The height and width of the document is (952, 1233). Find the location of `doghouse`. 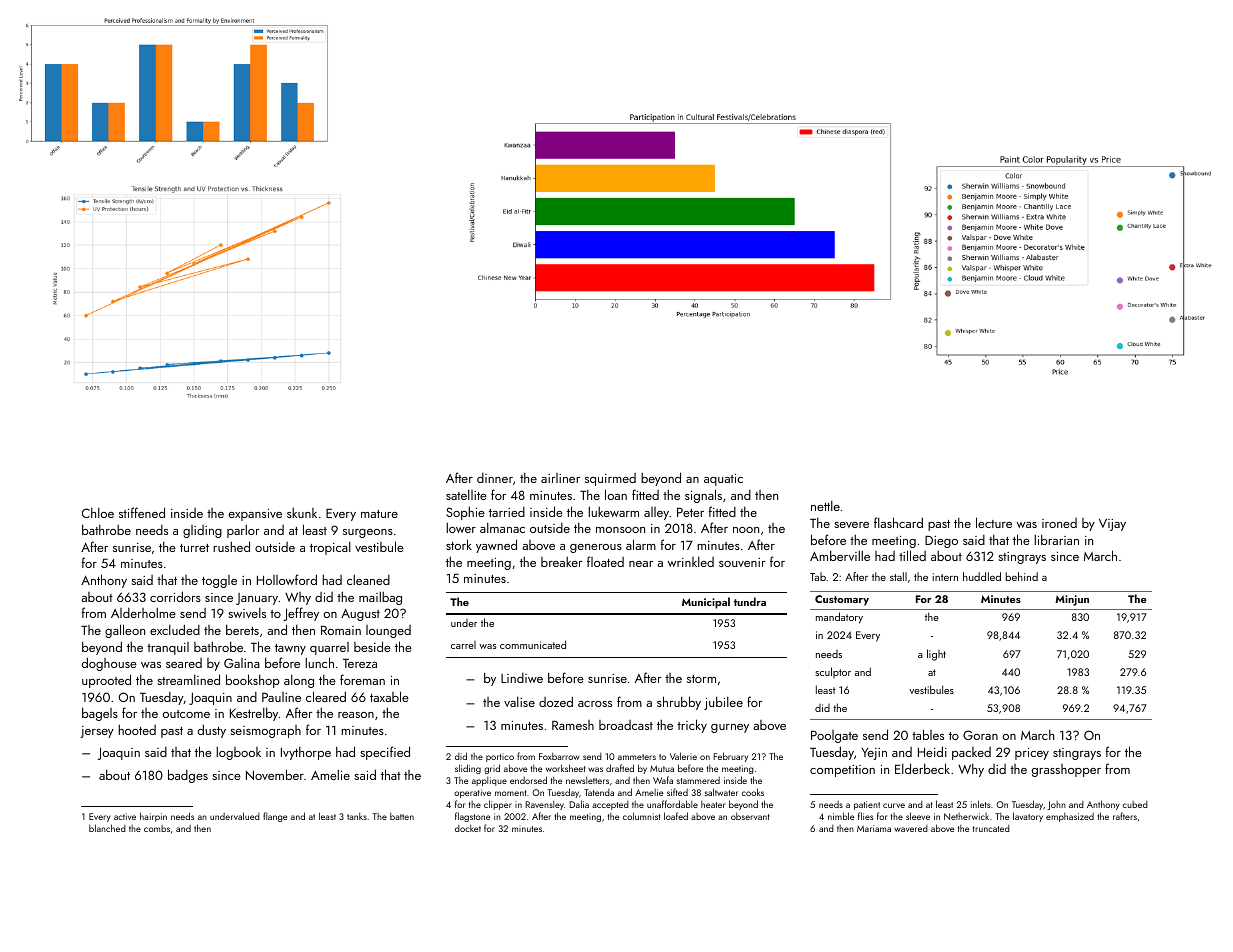

doghouse is located at coordinates (109, 664).
